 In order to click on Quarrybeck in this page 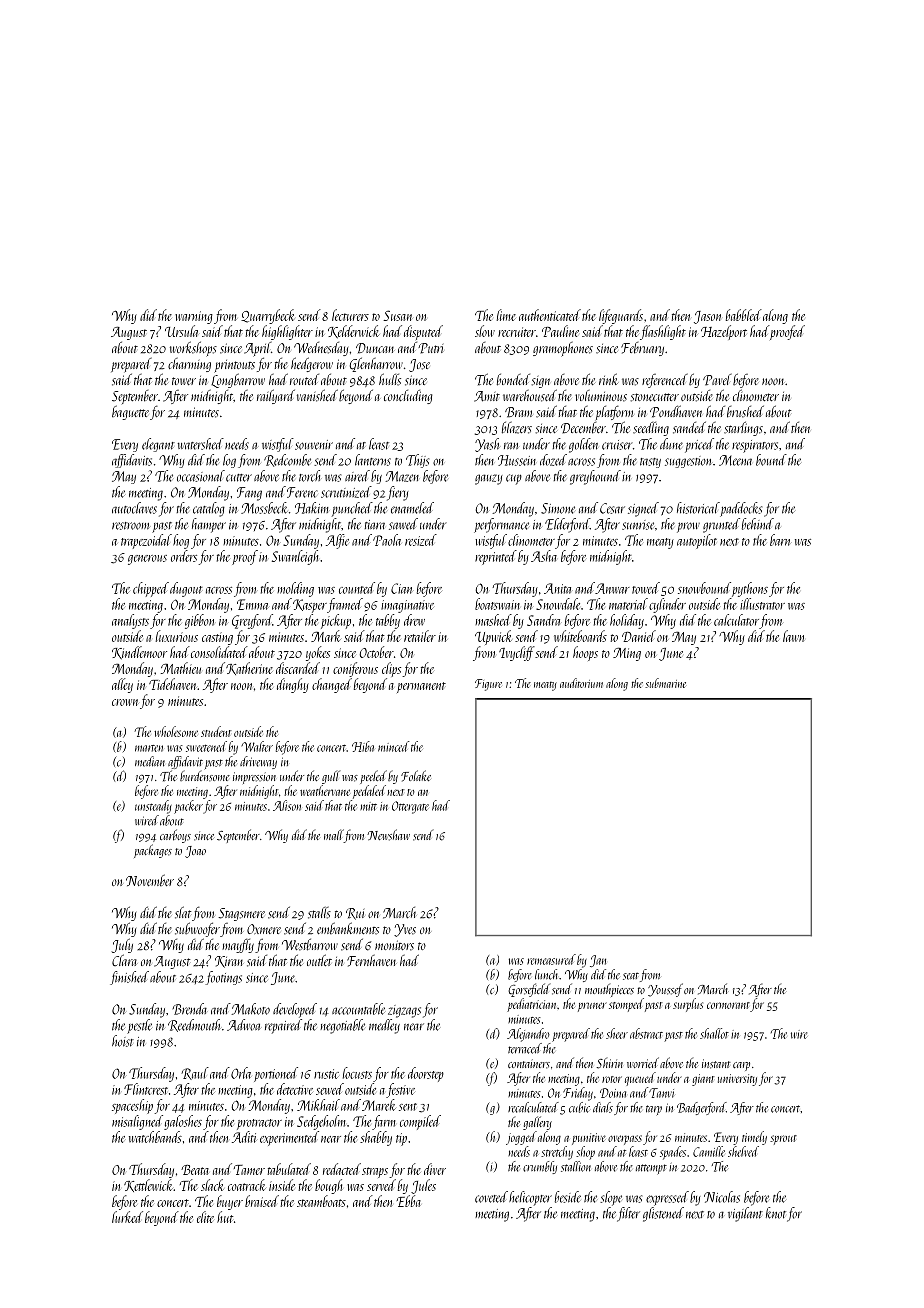, I will do `click(267, 316)`.
